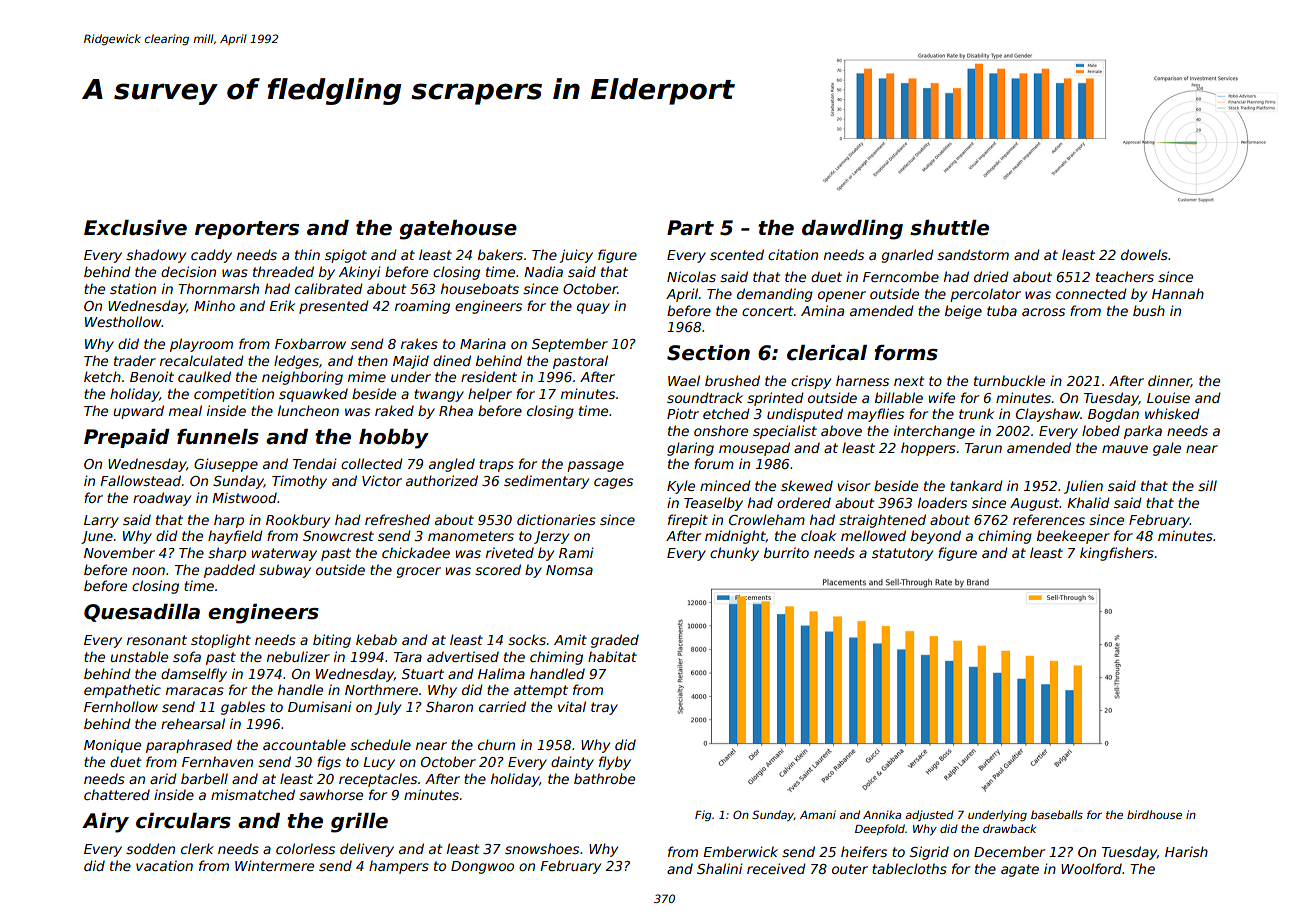 This screenshot has width=1308, height=924. Describe the element at coordinates (135, 228) in the screenshot. I see `Exclusive` at that location.
